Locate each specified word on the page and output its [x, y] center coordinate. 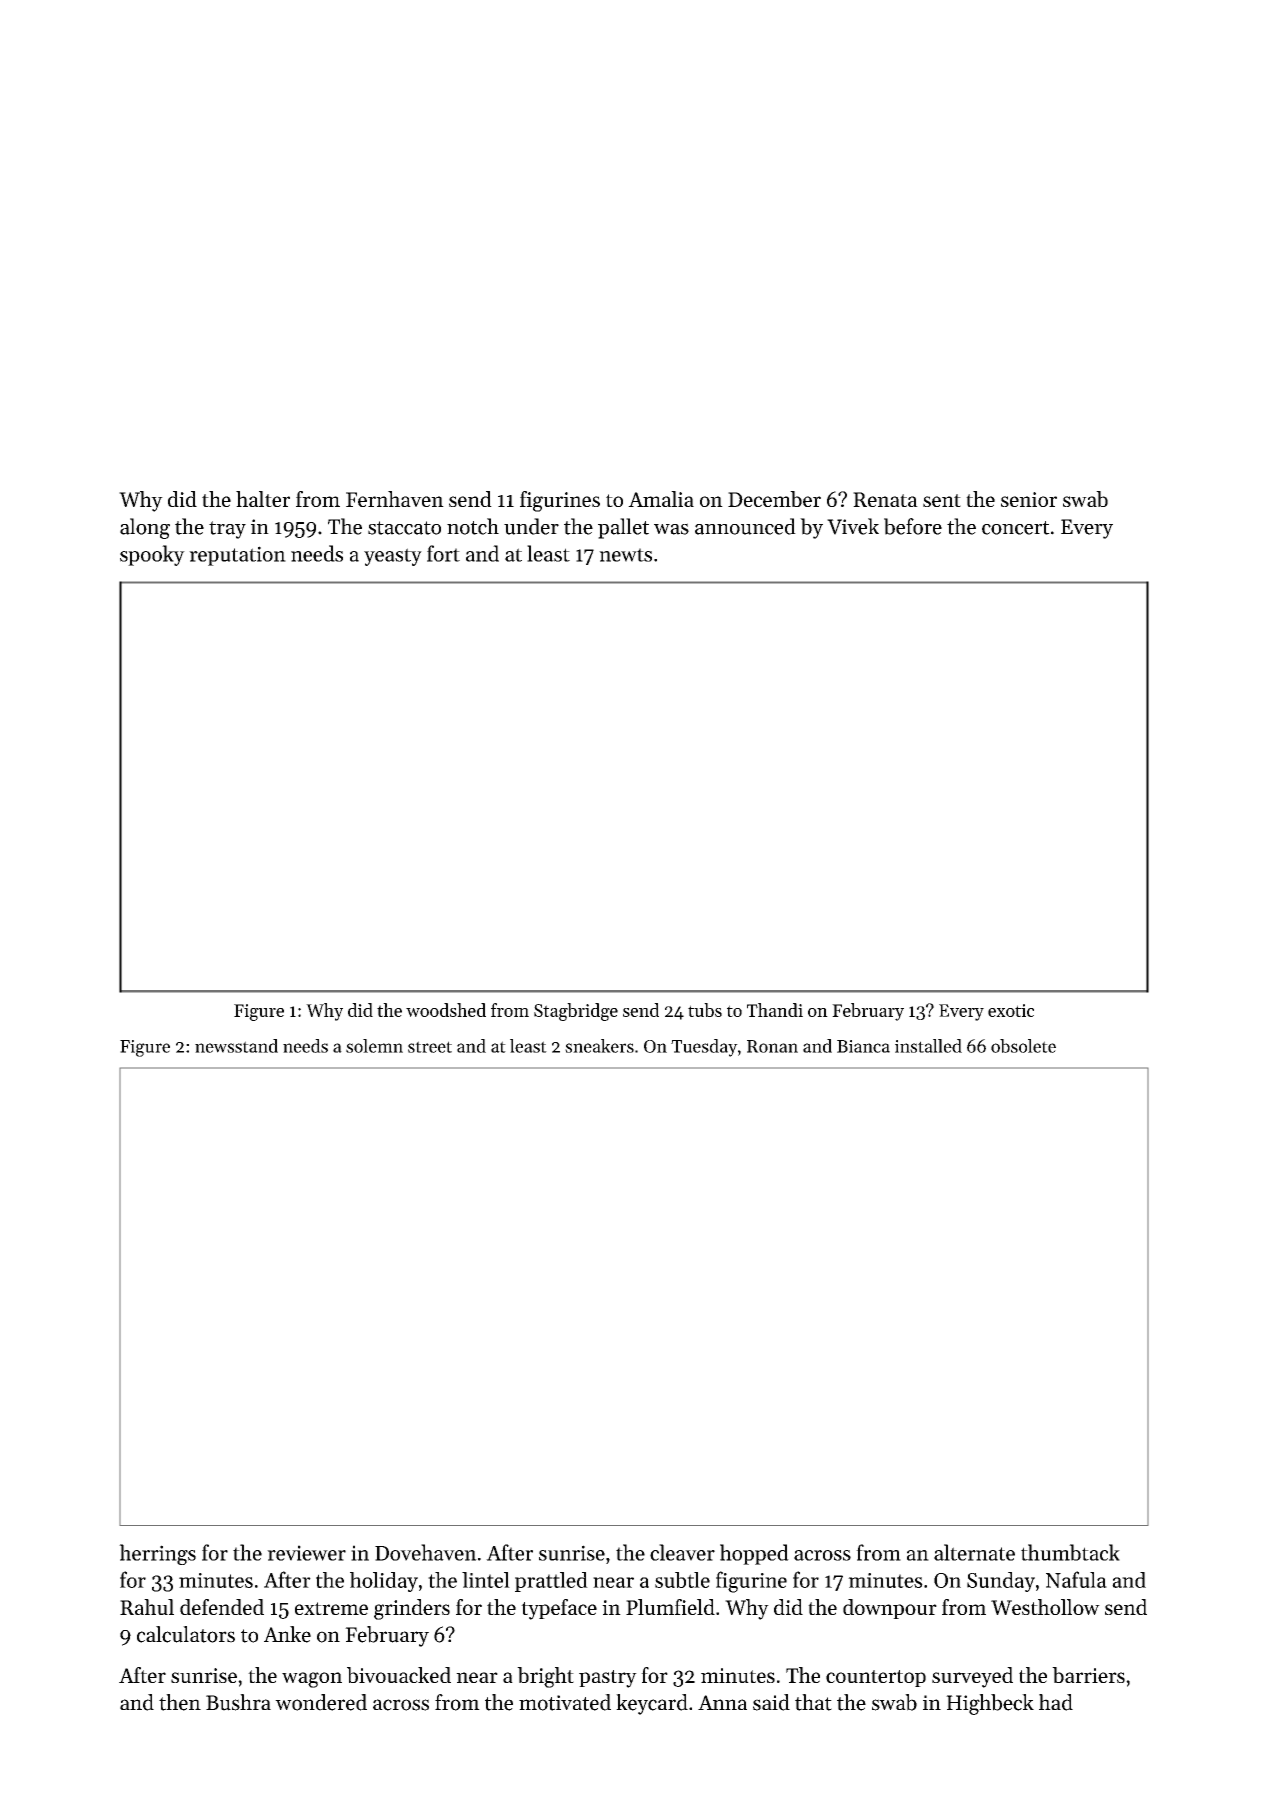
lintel [486, 1580]
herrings [157, 1554]
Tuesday [704, 1048]
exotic [1011, 1010]
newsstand [236, 1046]
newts [625, 555]
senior [1029, 499]
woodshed [446, 1010]
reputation [237, 556]
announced [745, 526]
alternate [974, 1552]
